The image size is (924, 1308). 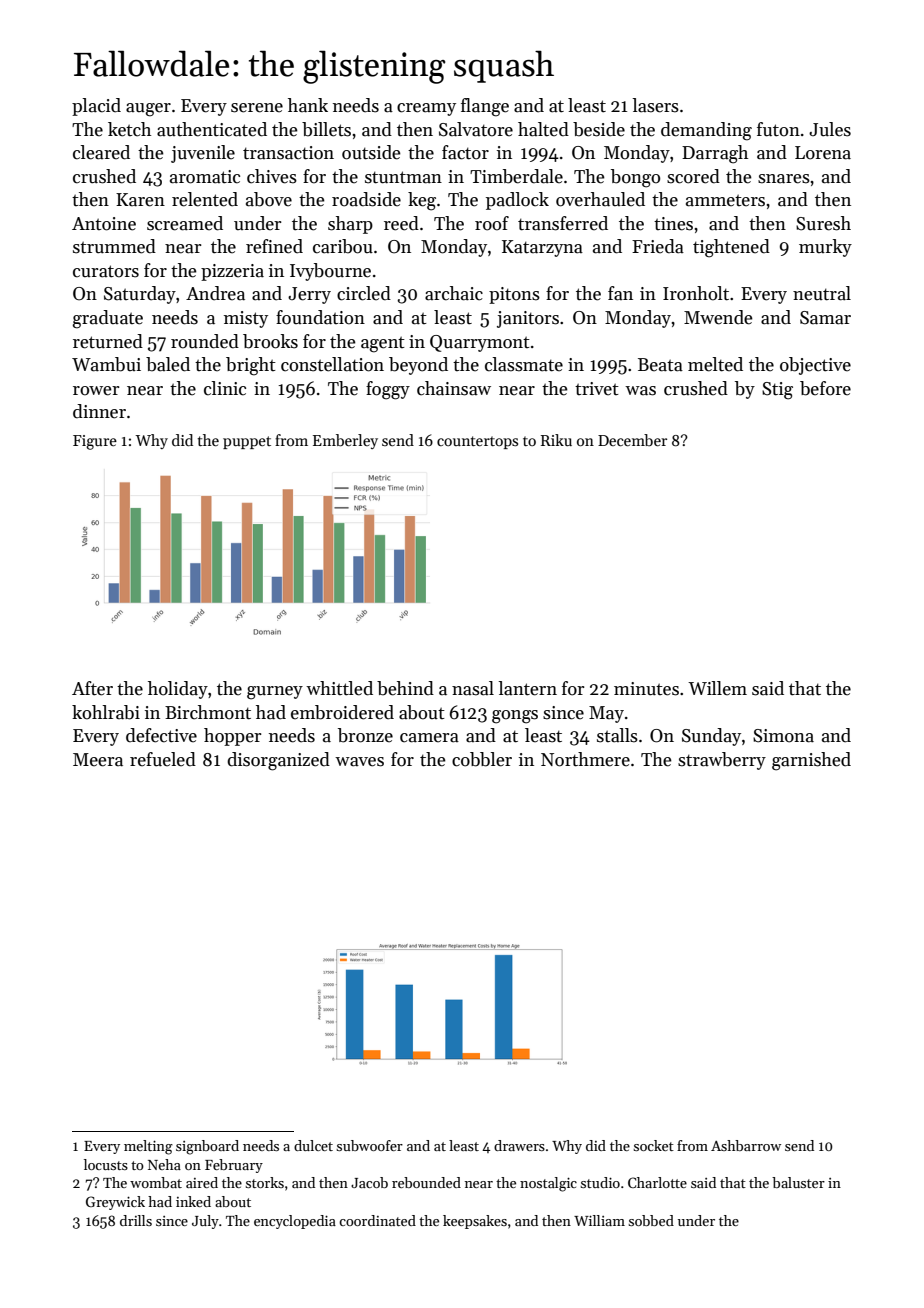 What do you see at coordinates (651, 1220) in the page?
I see `sobbed` at bounding box center [651, 1220].
